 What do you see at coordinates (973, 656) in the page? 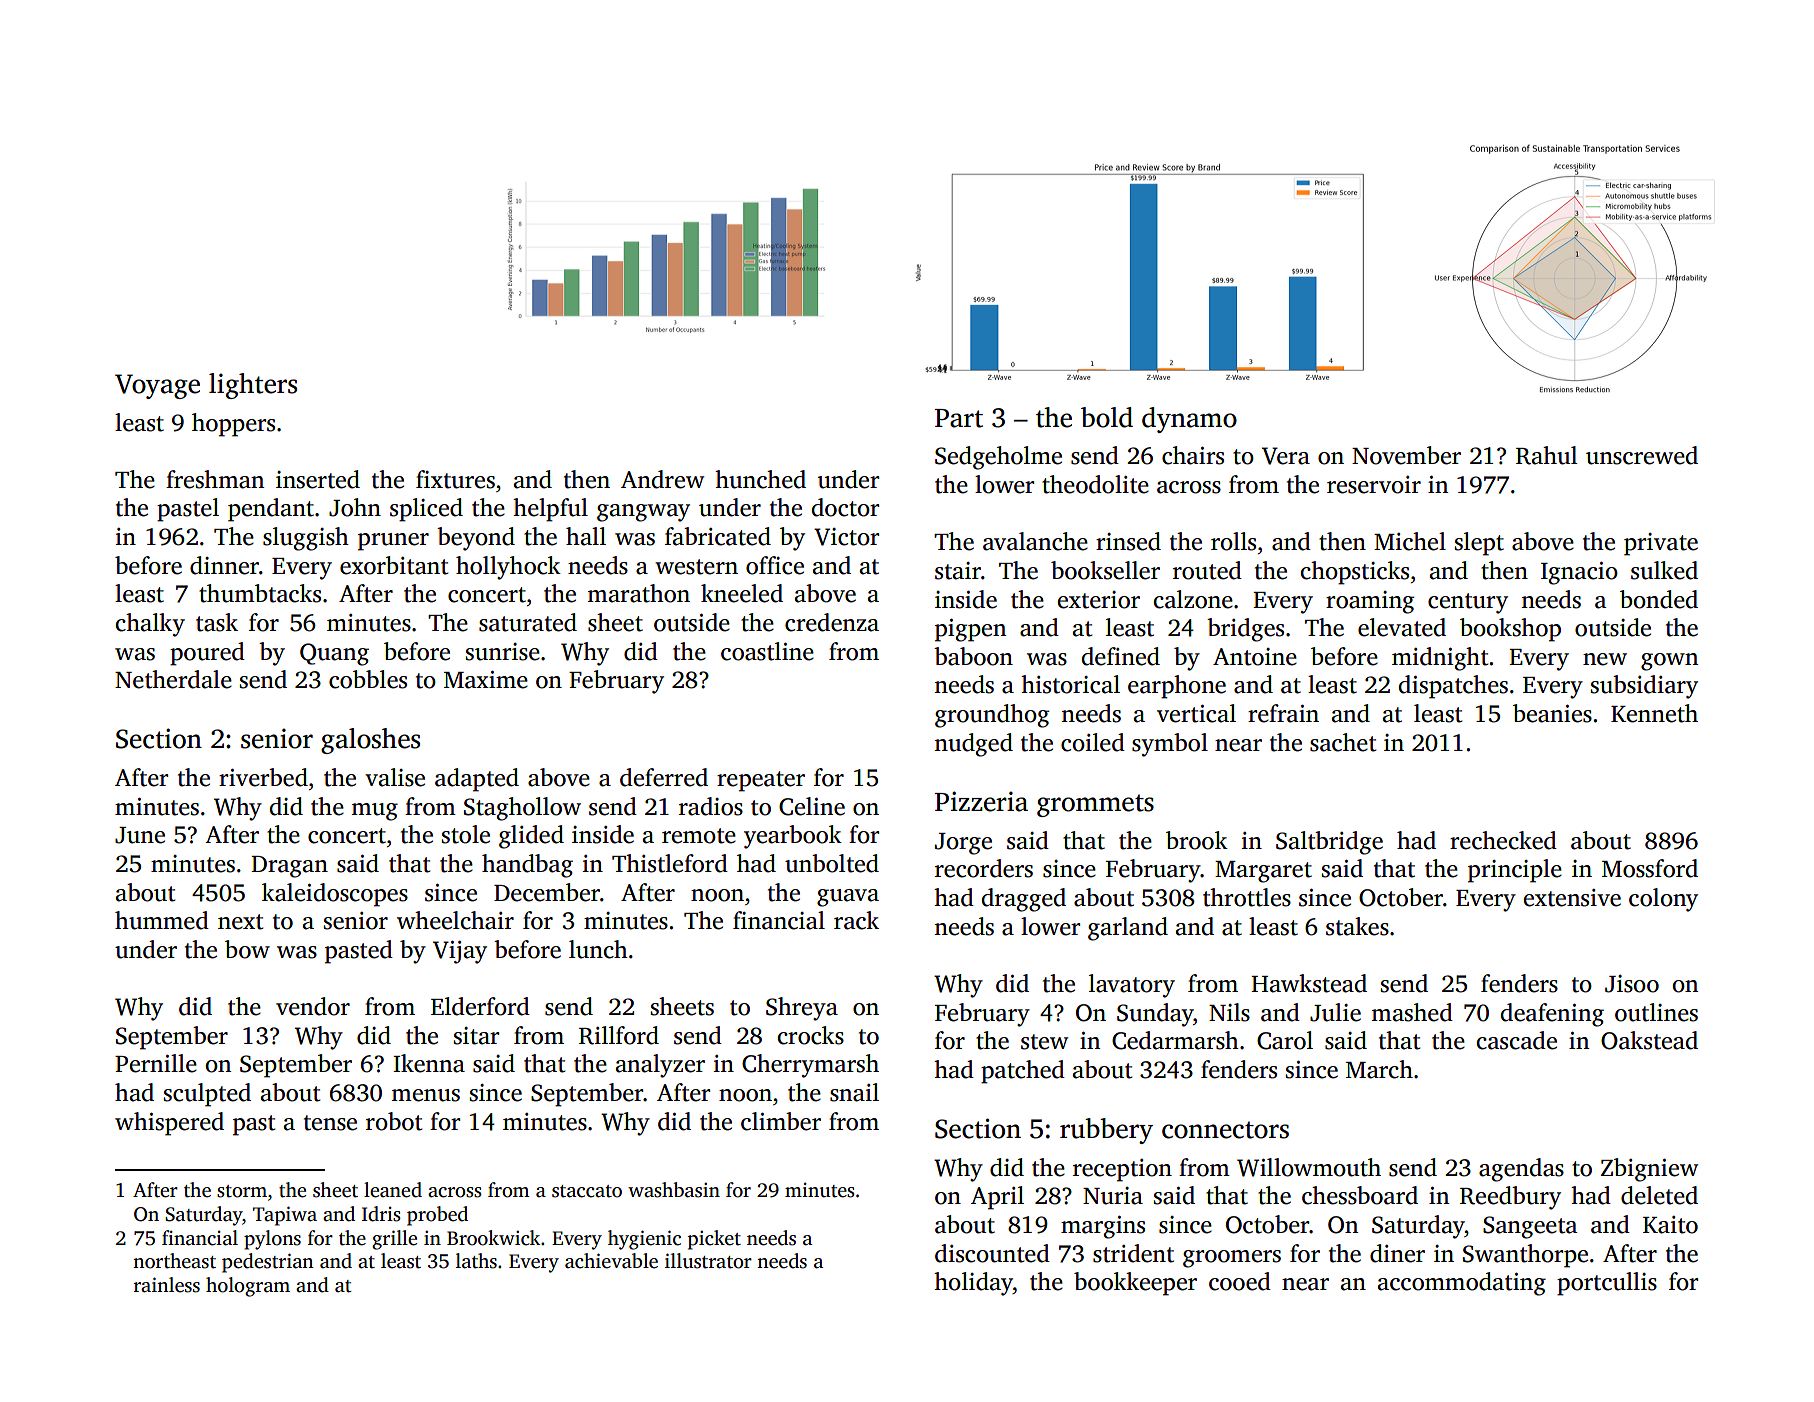
I see `baboon` at bounding box center [973, 656].
